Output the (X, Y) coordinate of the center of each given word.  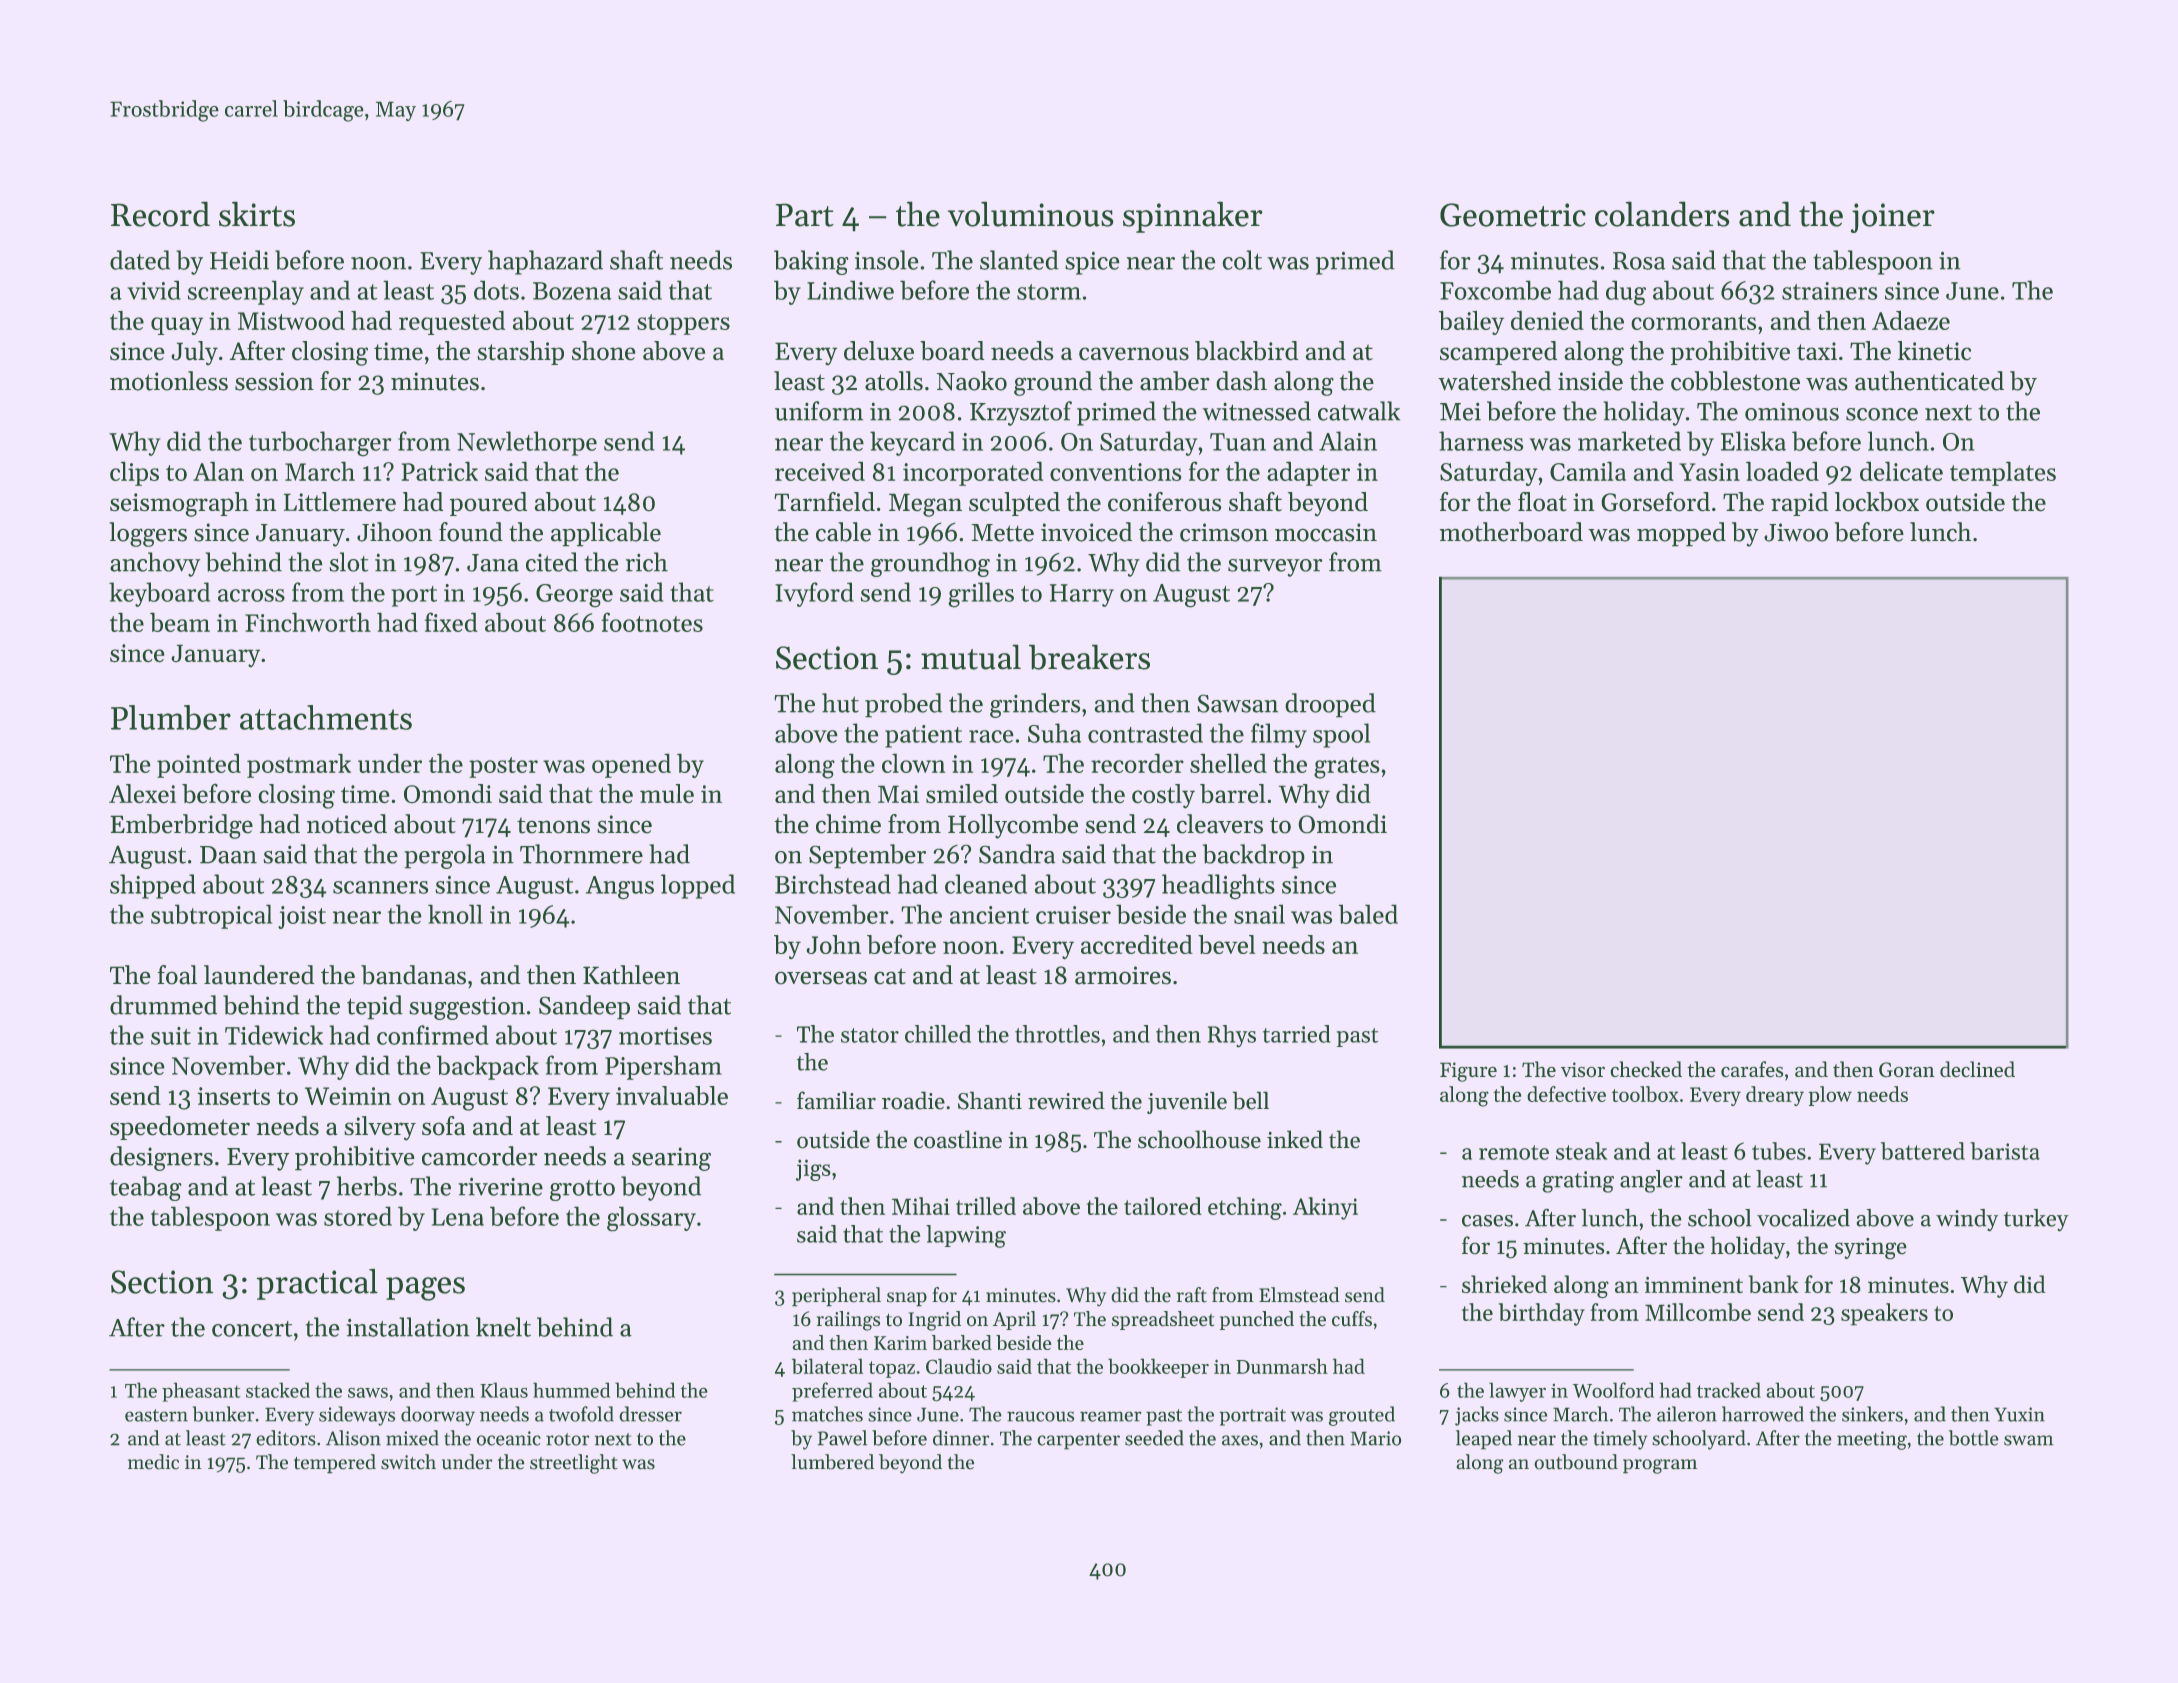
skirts (257, 214)
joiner (1893, 218)
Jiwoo (1796, 532)
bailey (1471, 322)
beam (180, 622)
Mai (898, 794)
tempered (335, 1464)
